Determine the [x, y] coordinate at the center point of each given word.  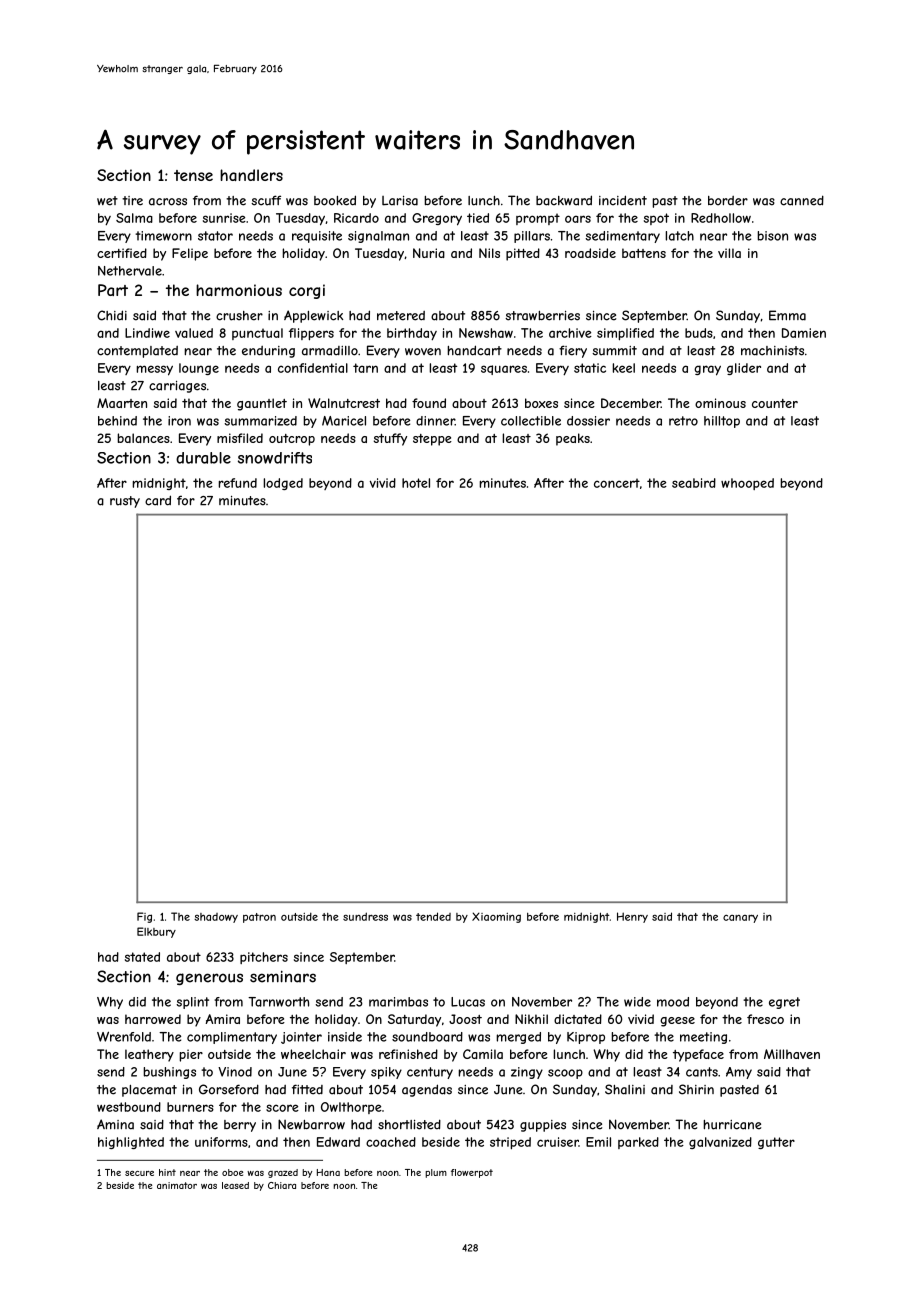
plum [436, 1173]
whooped [747, 484]
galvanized [720, 1143]
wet [107, 201]
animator [177, 1185]
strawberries [542, 316]
